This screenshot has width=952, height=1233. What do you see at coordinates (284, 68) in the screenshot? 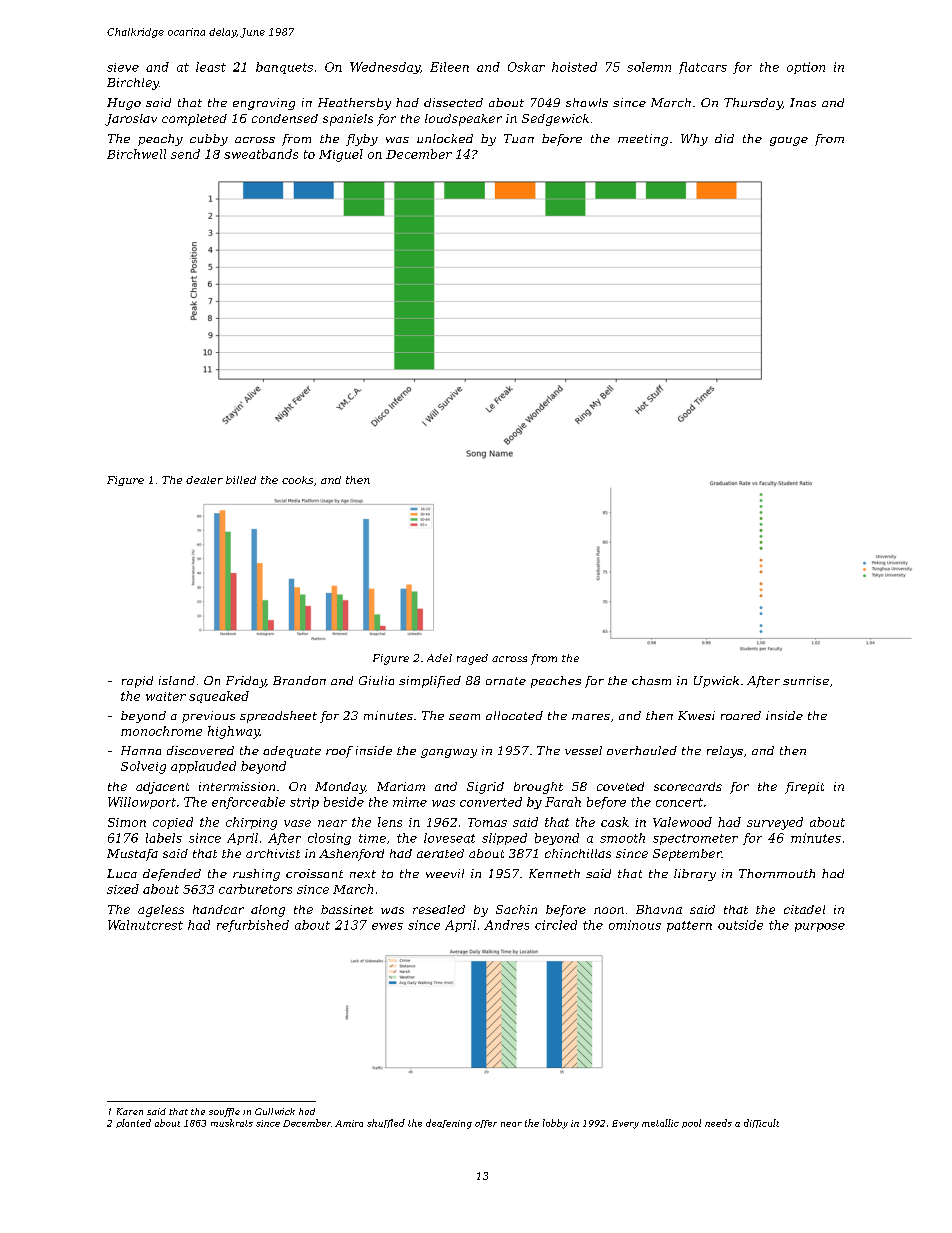
I see `banquets` at bounding box center [284, 68].
